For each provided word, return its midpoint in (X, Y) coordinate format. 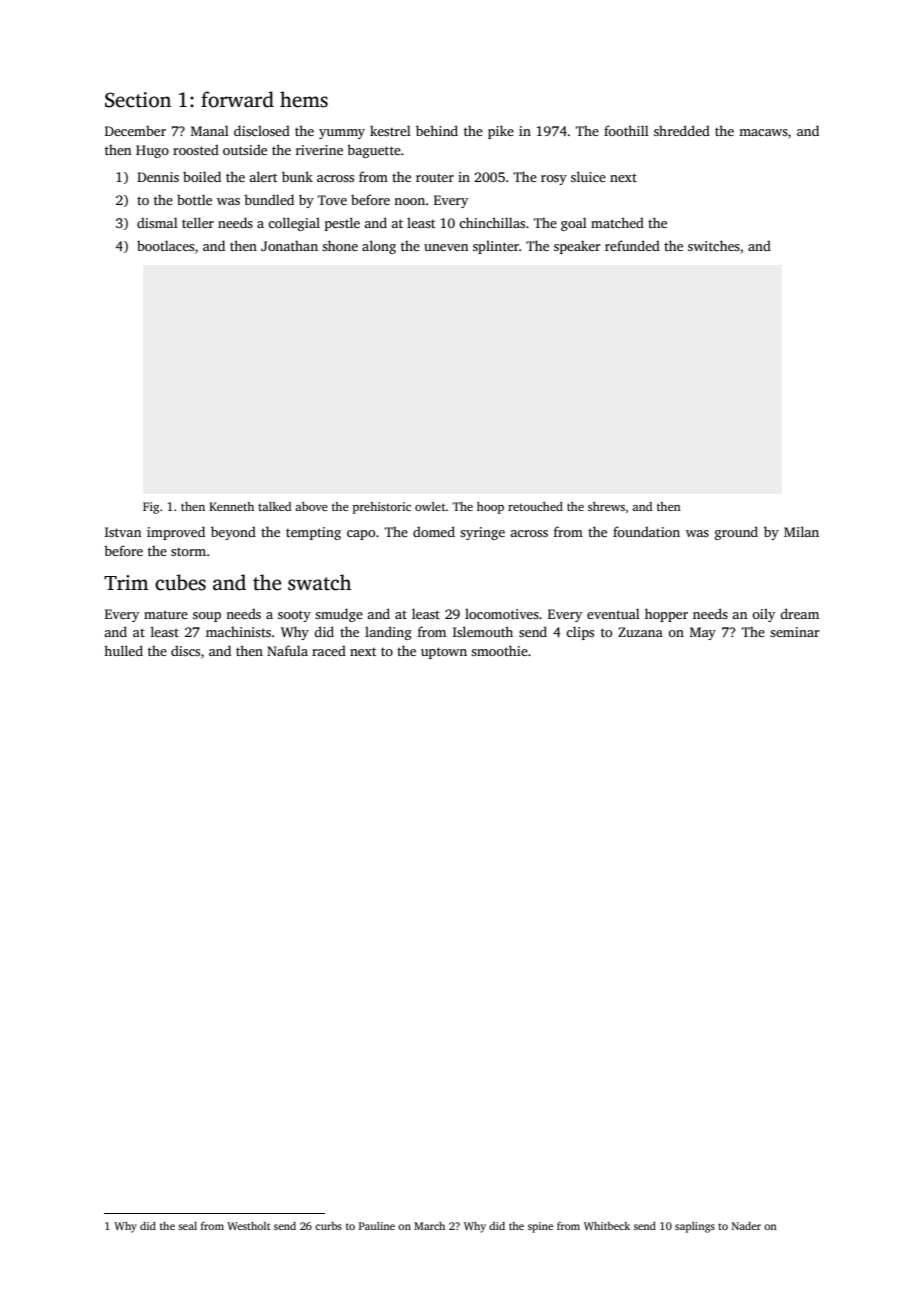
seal (187, 1226)
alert (263, 176)
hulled (123, 650)
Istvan (123, 532)
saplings (695, 1227)
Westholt (248, 1226)
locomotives (502, 613)
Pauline (377, 1226)
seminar (795, 632)
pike (501, 132)
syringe (482, 533)
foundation (646, 531)
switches (714, 245)
